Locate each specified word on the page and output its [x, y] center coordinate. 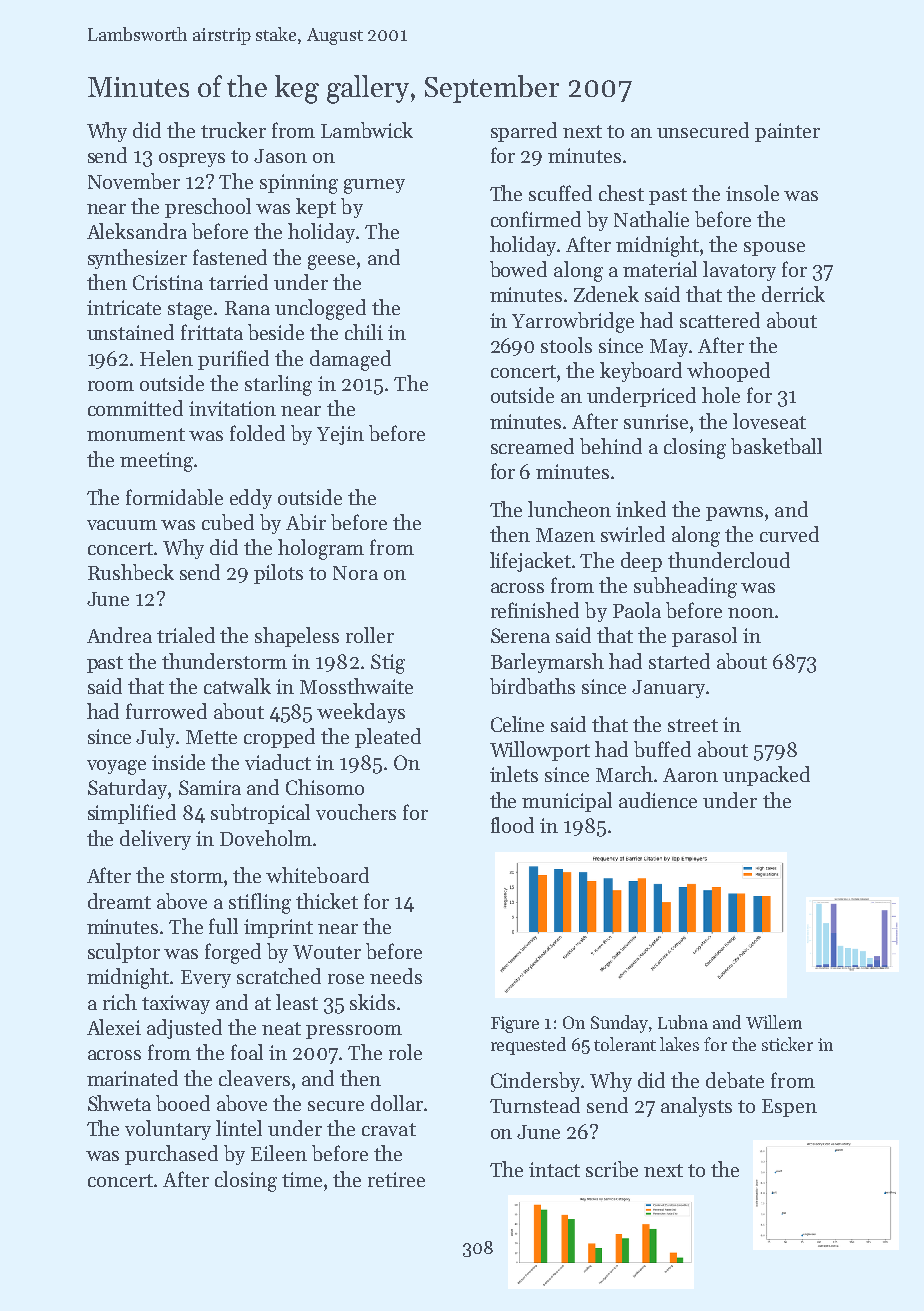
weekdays [361, 713]
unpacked [766, 776]
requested [528, 1046]
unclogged [320, 309]
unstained [130, 332]
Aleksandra [137, 231]
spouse [774, 249]
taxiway [176, 1004]
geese [331, 262]
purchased [171, 1155]
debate [735, 1080]
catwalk [237, 686]
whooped [728, 372]
